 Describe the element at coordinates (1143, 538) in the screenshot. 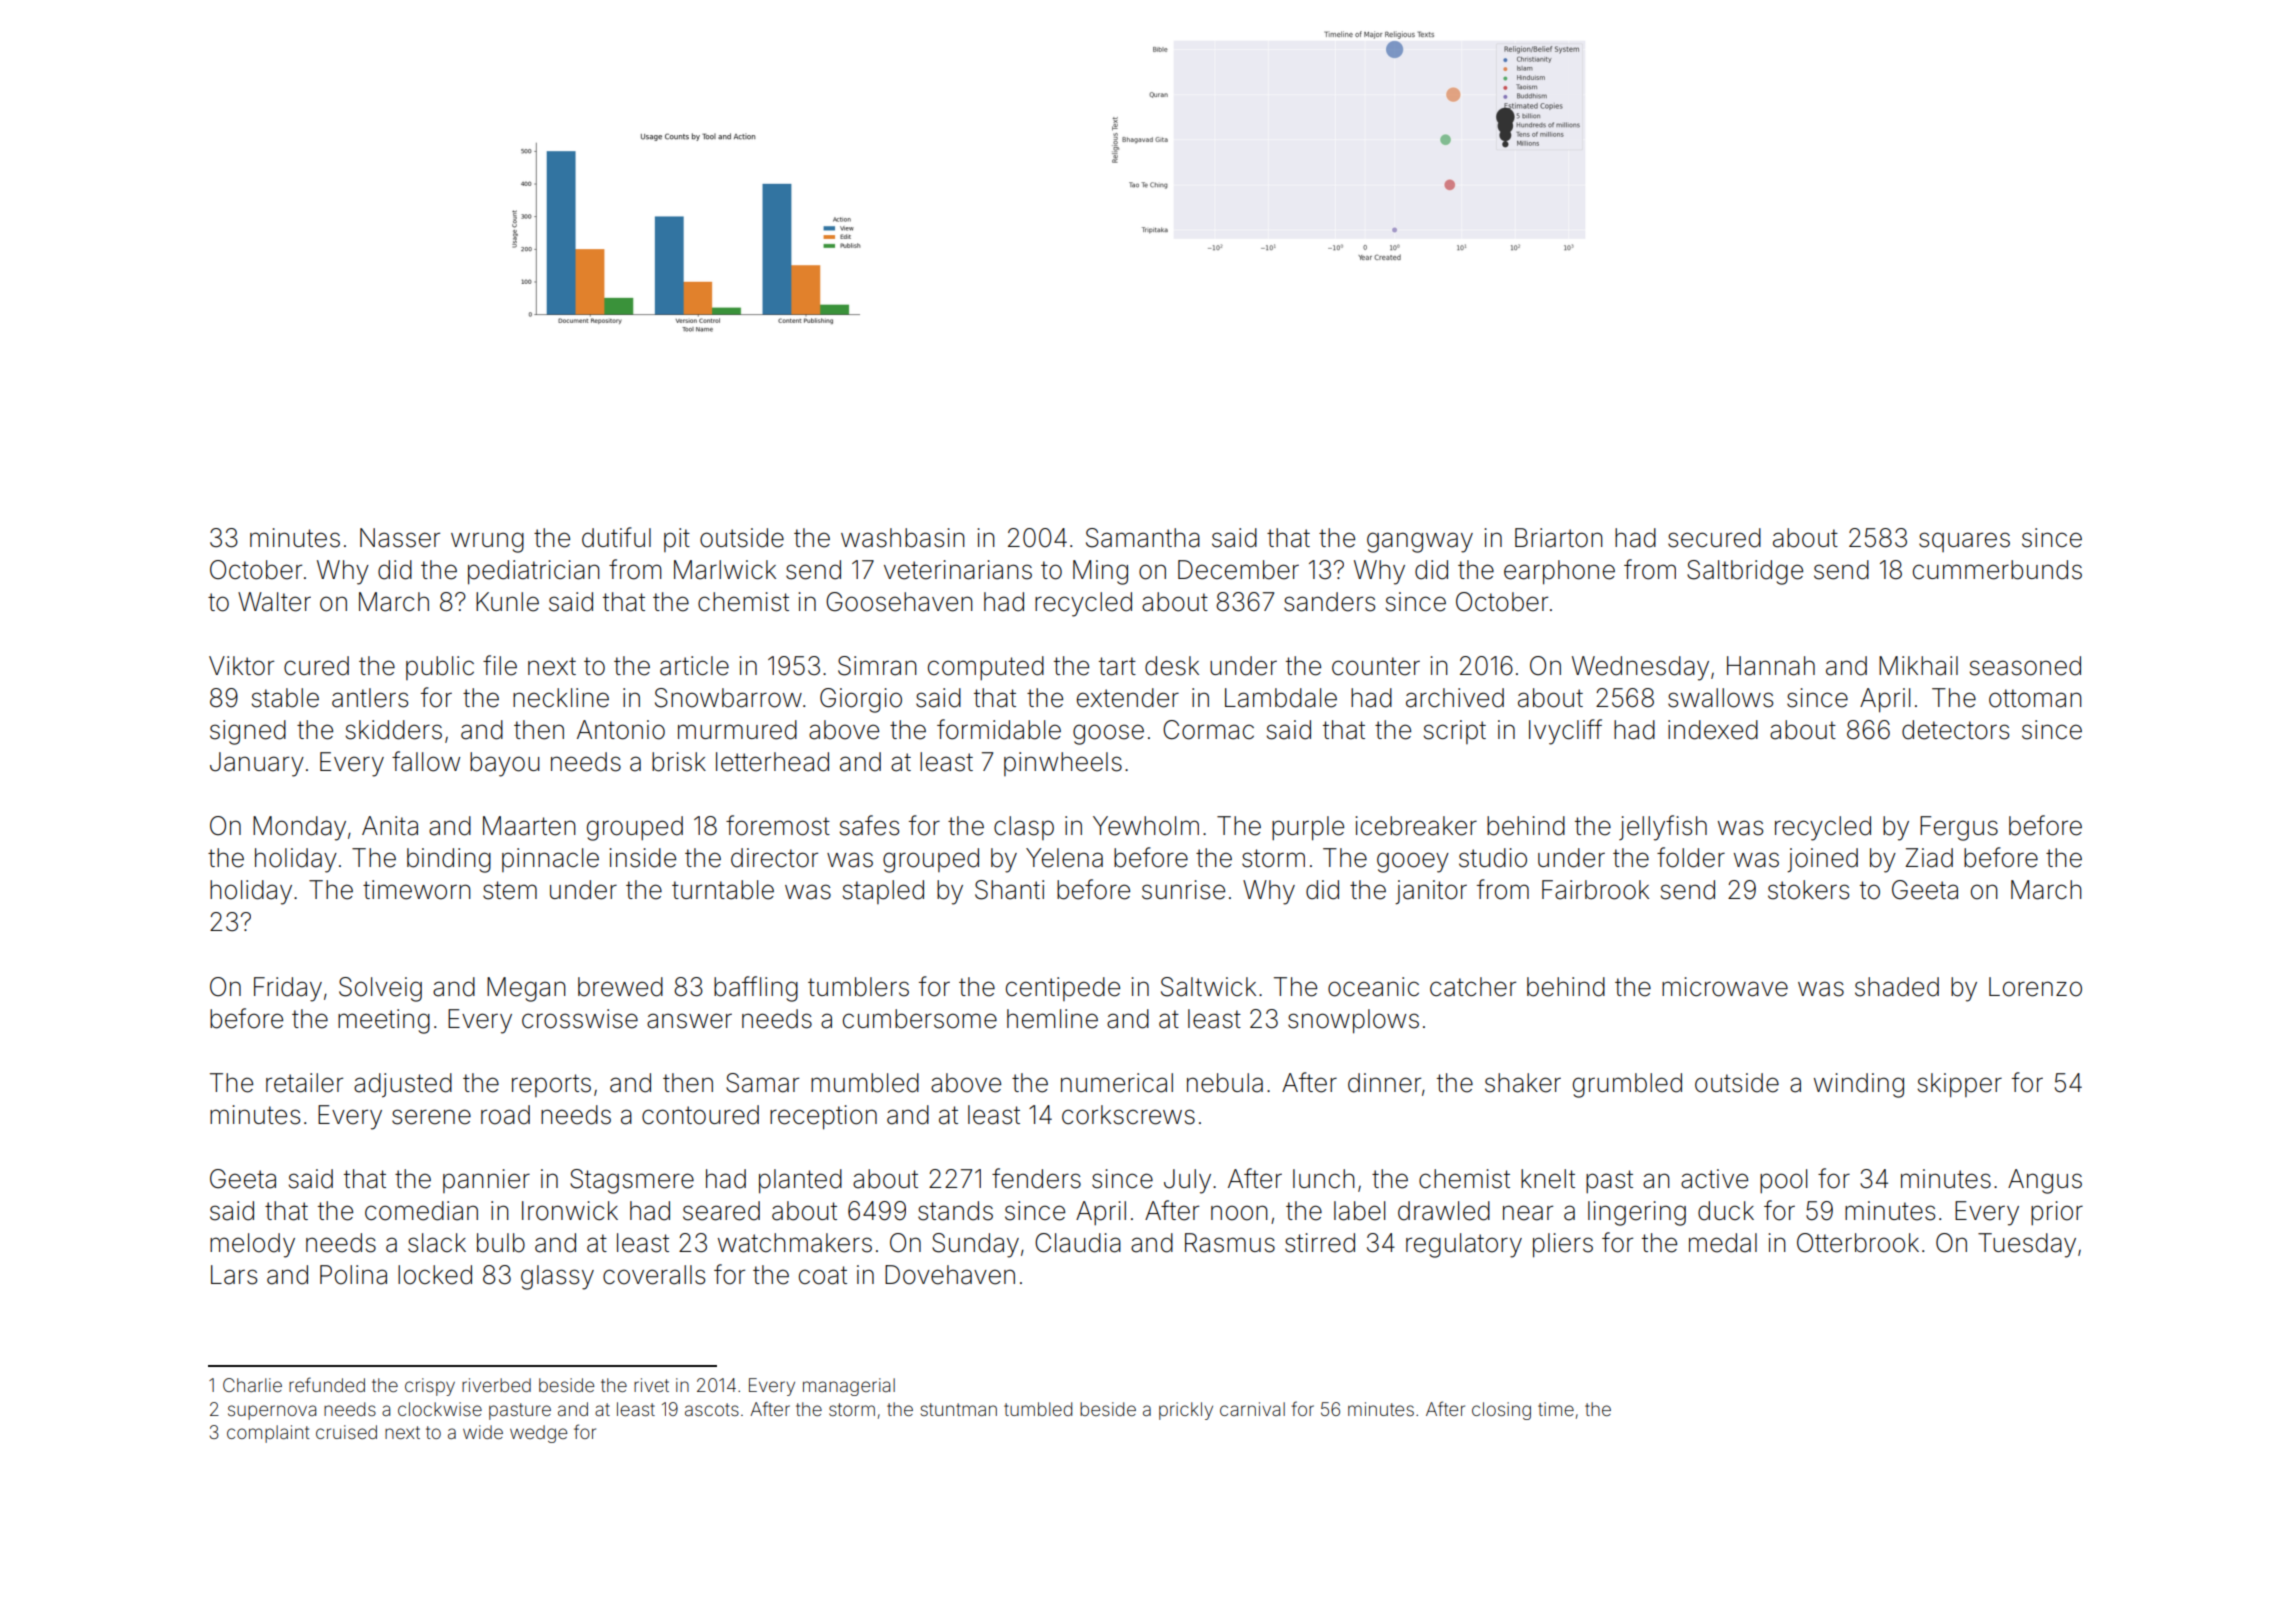

I see `Samantha` at that location.
